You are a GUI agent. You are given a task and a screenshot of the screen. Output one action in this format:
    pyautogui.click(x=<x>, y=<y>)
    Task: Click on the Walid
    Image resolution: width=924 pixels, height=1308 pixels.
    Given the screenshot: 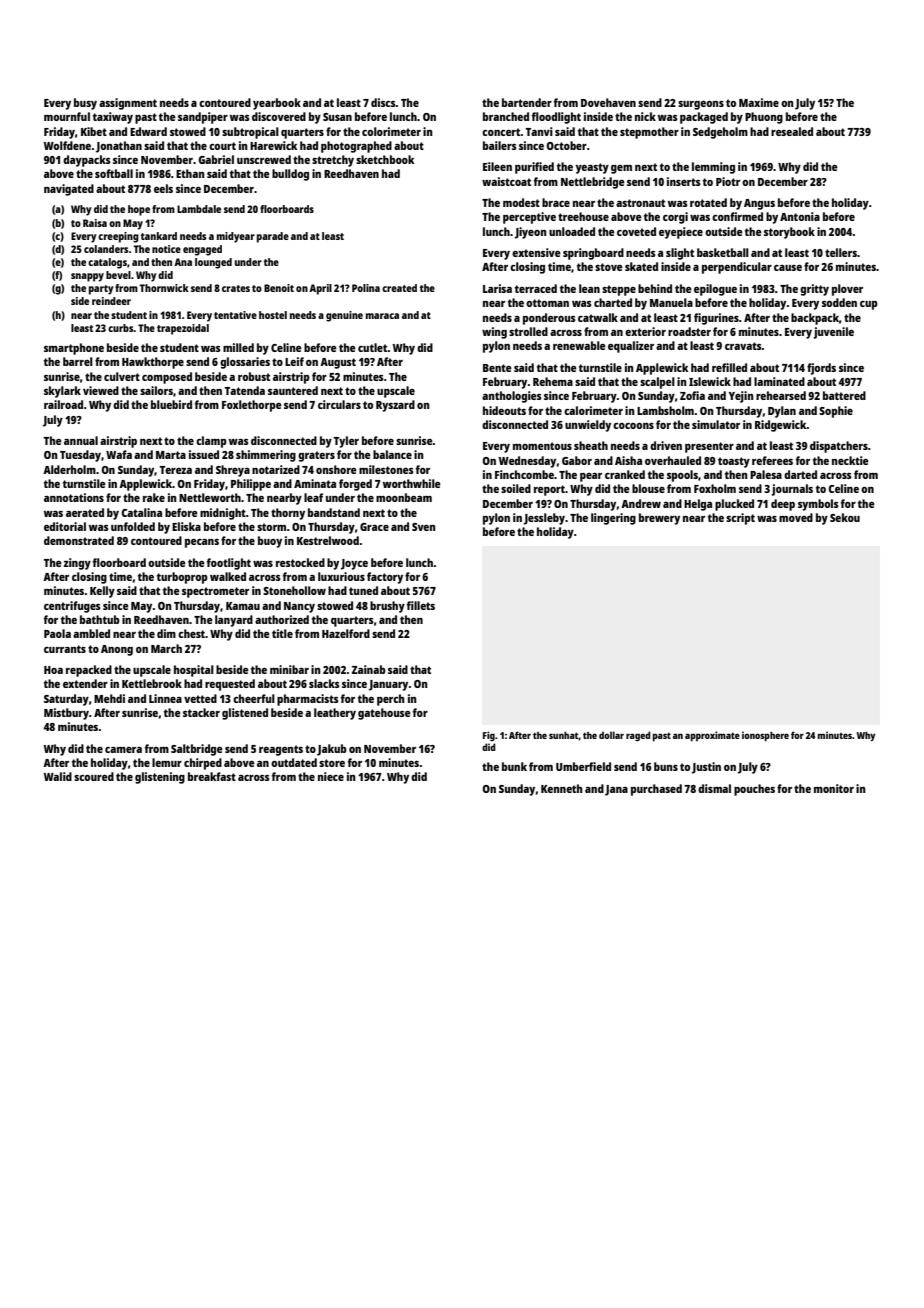 What is the action you would take?
    pyautogui.click(x=58, y=776)
